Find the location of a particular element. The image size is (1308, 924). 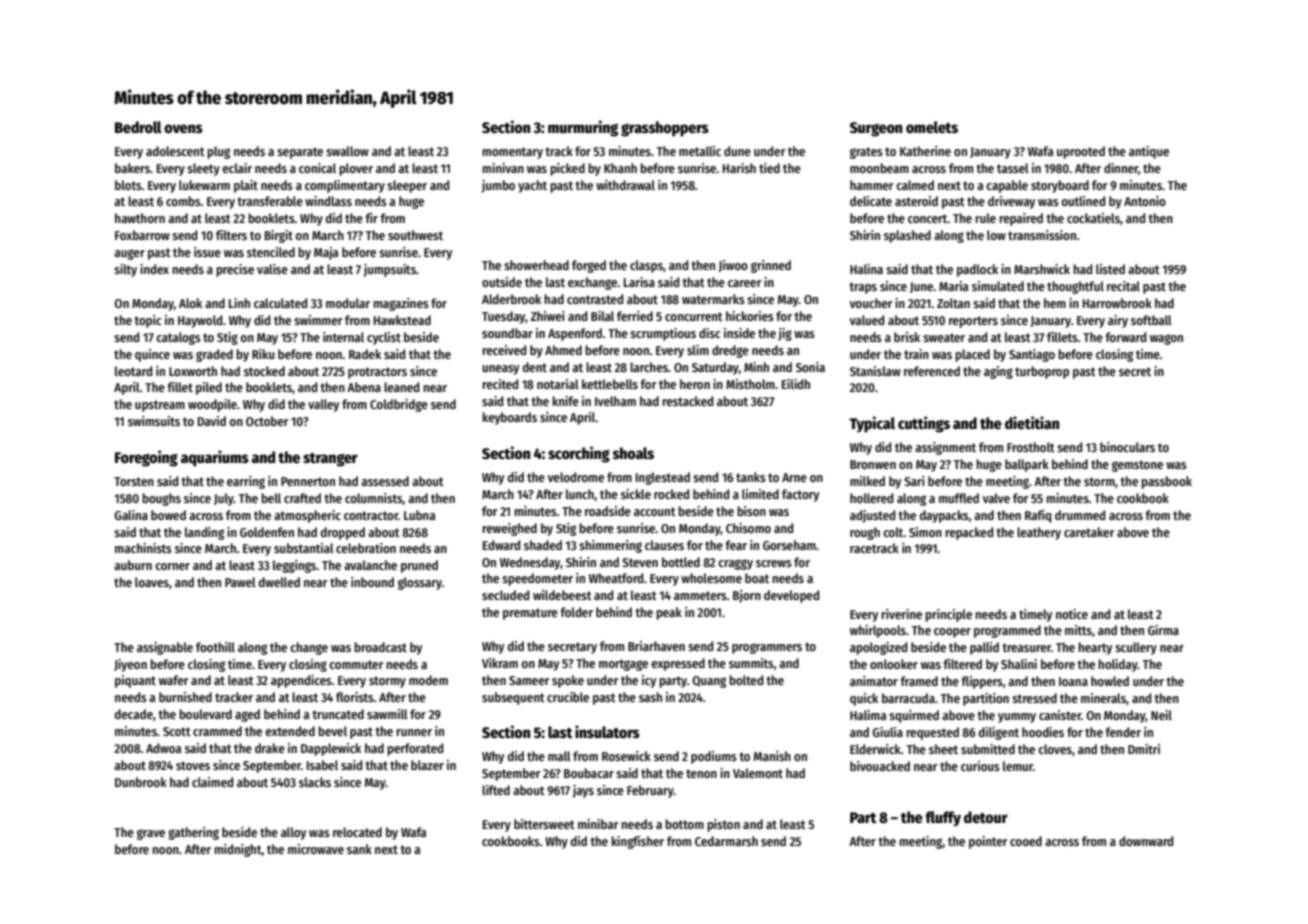

transmission is located at coordinates (1042, 235).
